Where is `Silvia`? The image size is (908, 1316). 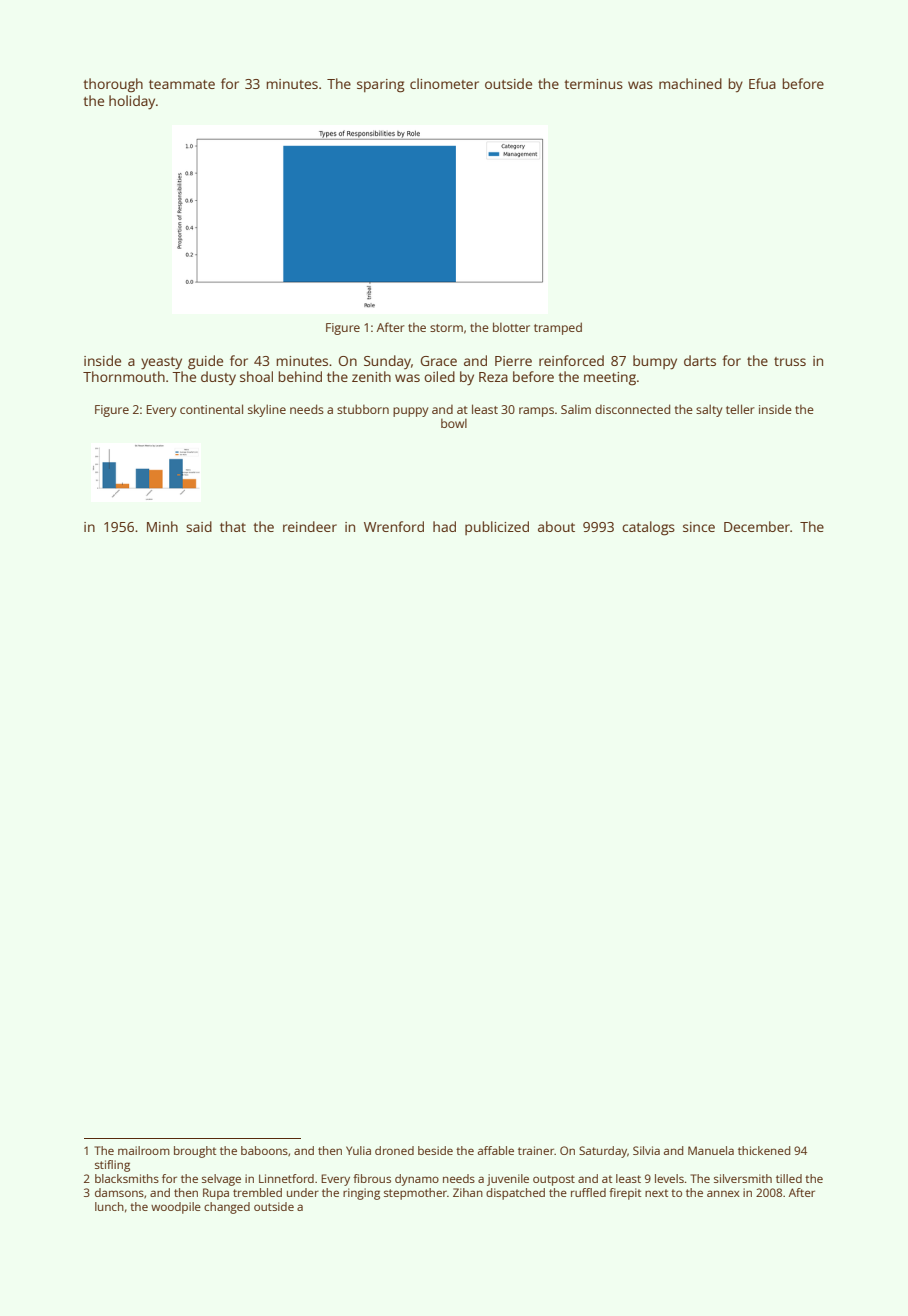 Silvia is located at coordinates (646, 1150).
